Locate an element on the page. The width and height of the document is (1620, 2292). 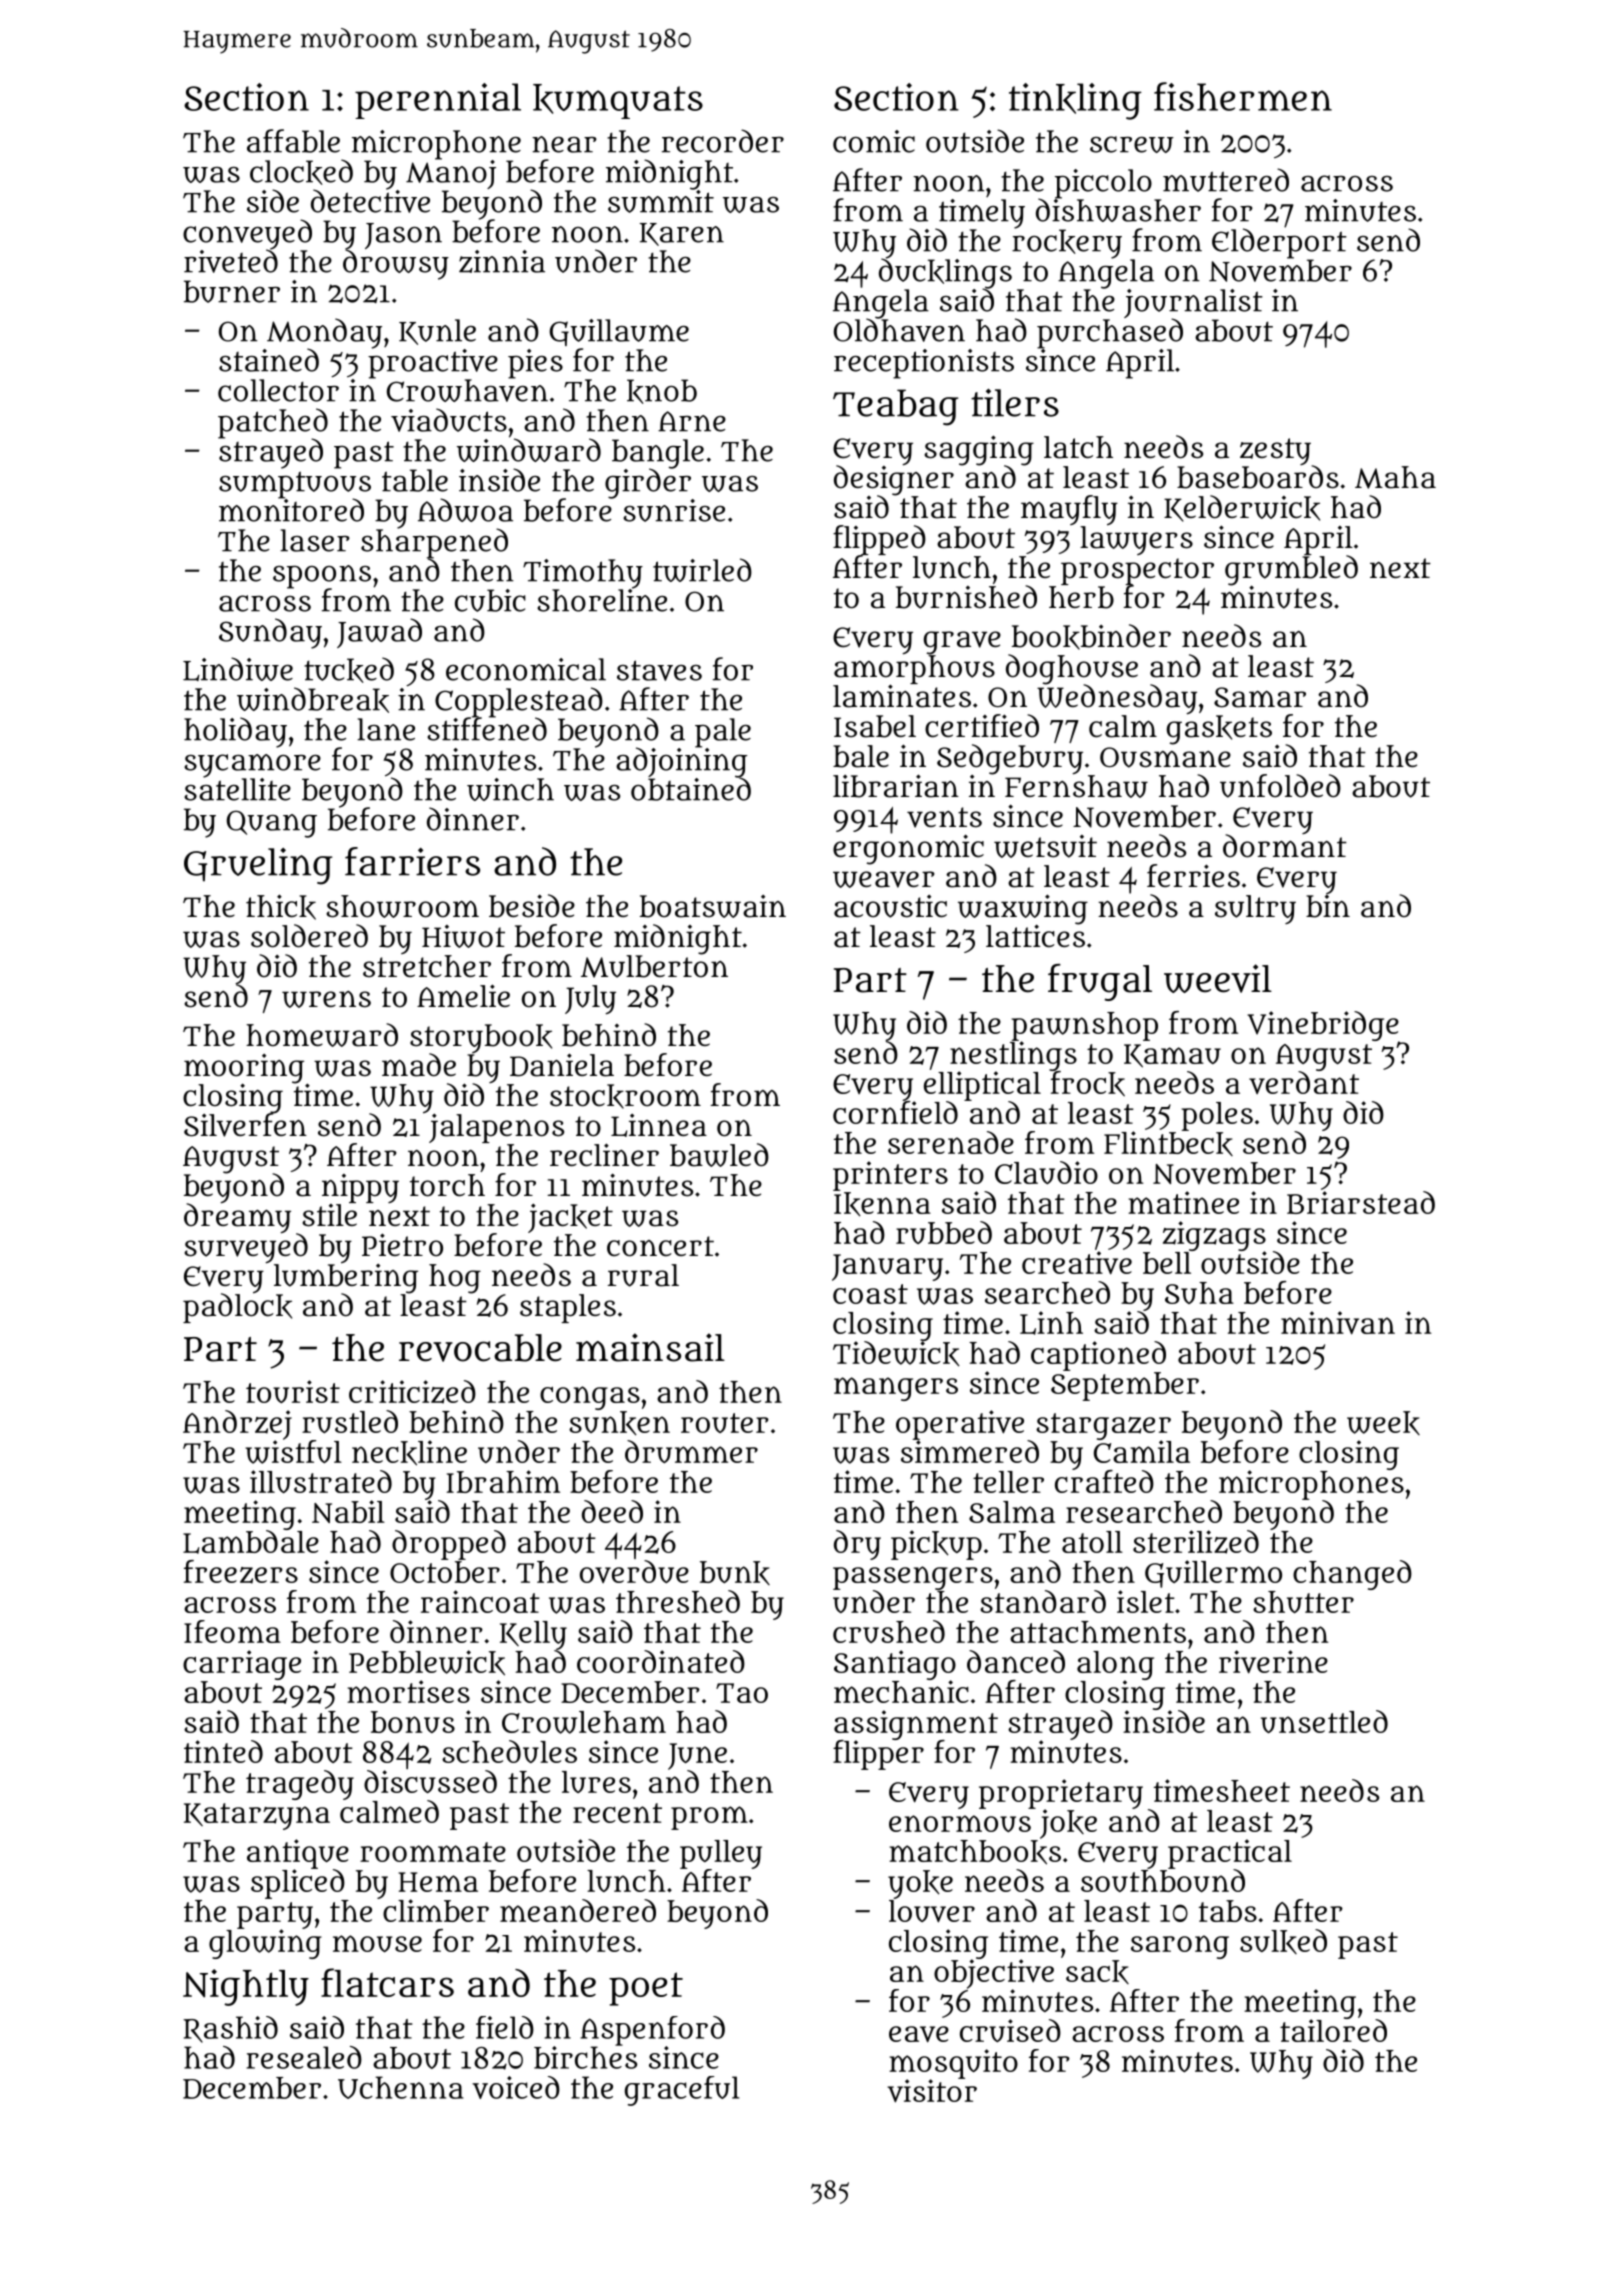
Briarstead is located at coordinates (1361, 1202).
